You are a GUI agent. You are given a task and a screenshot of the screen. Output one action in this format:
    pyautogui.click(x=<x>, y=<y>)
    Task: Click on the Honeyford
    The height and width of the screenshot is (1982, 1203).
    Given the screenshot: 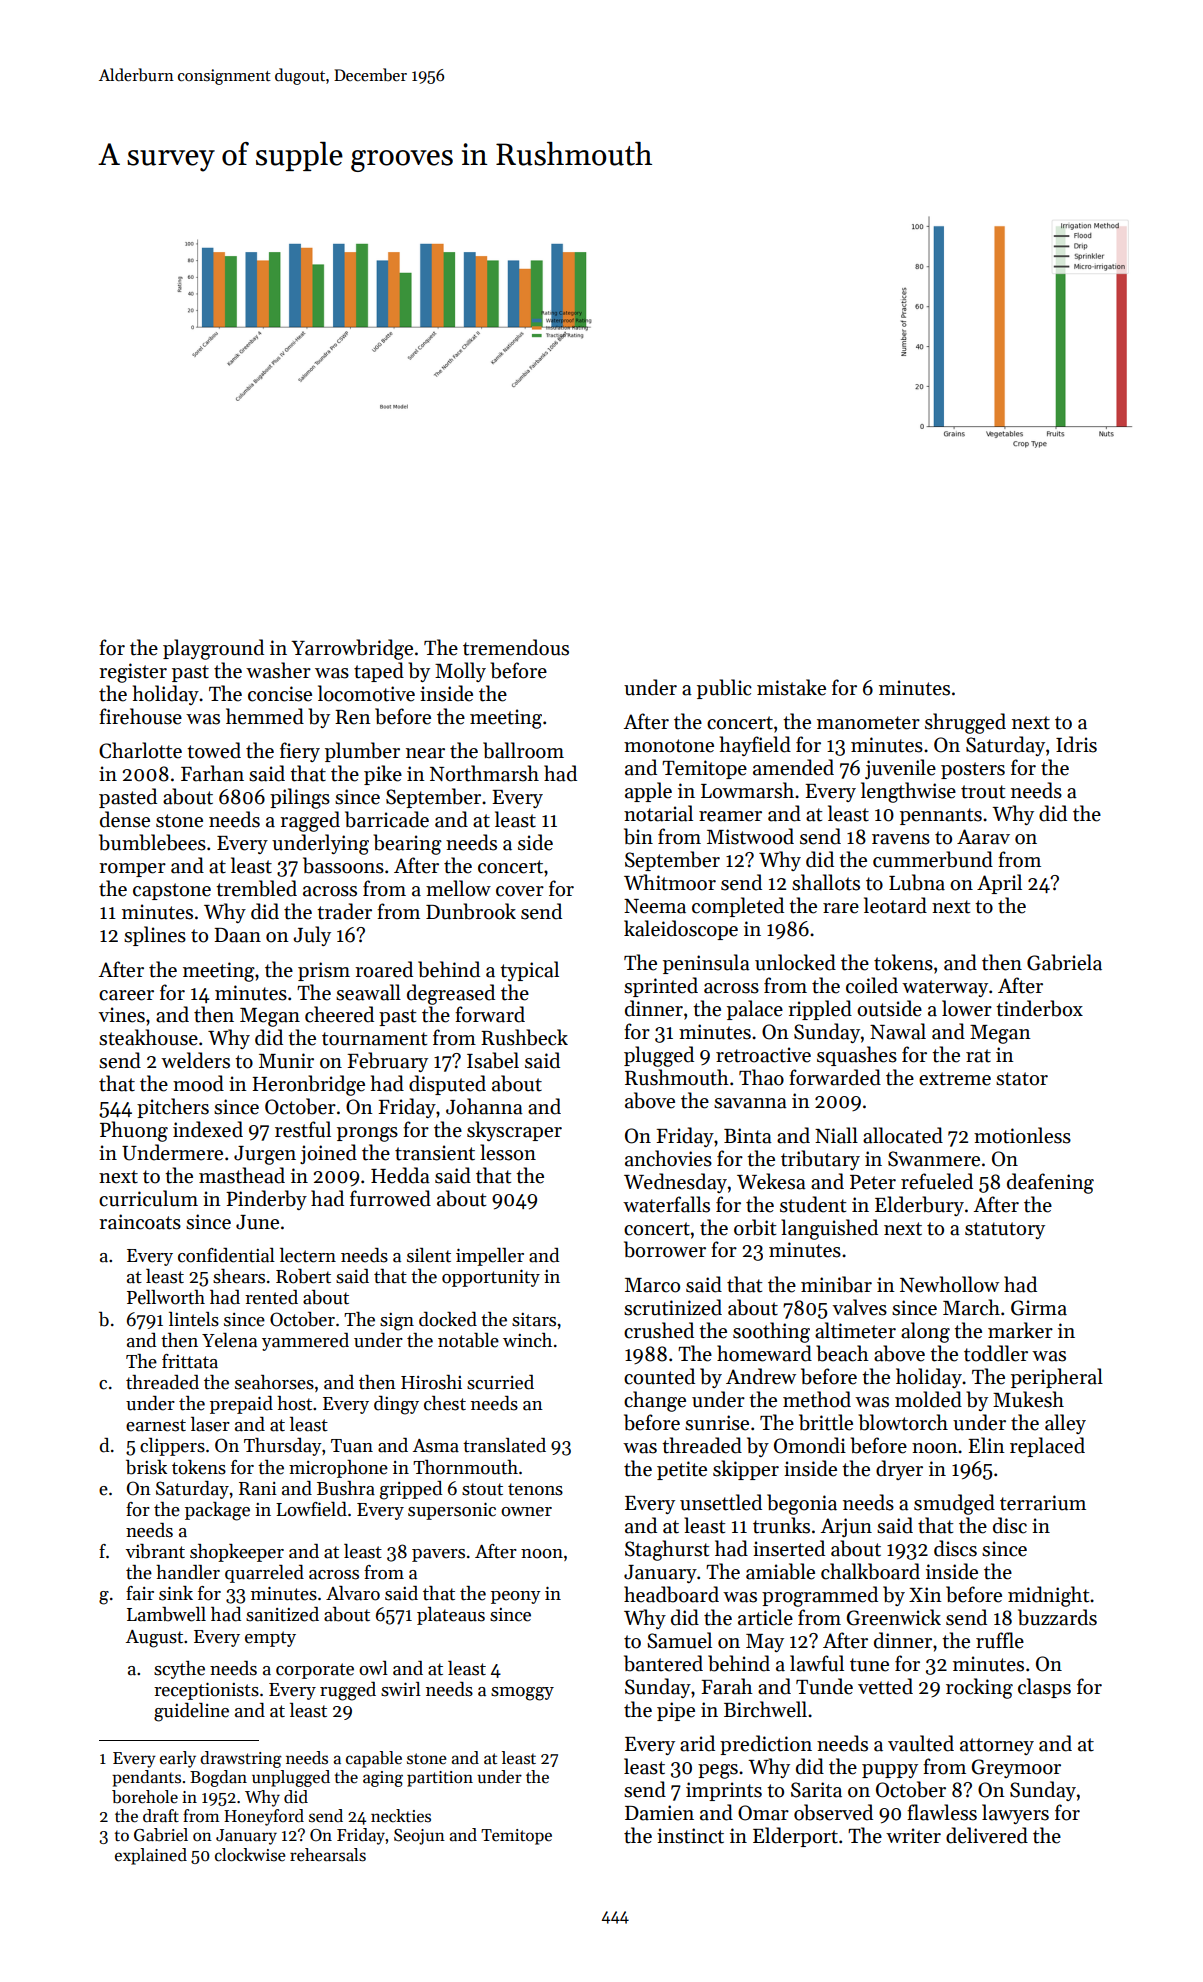 What is the action you would take?
    pyautogui.click(x=264, y=1817)
